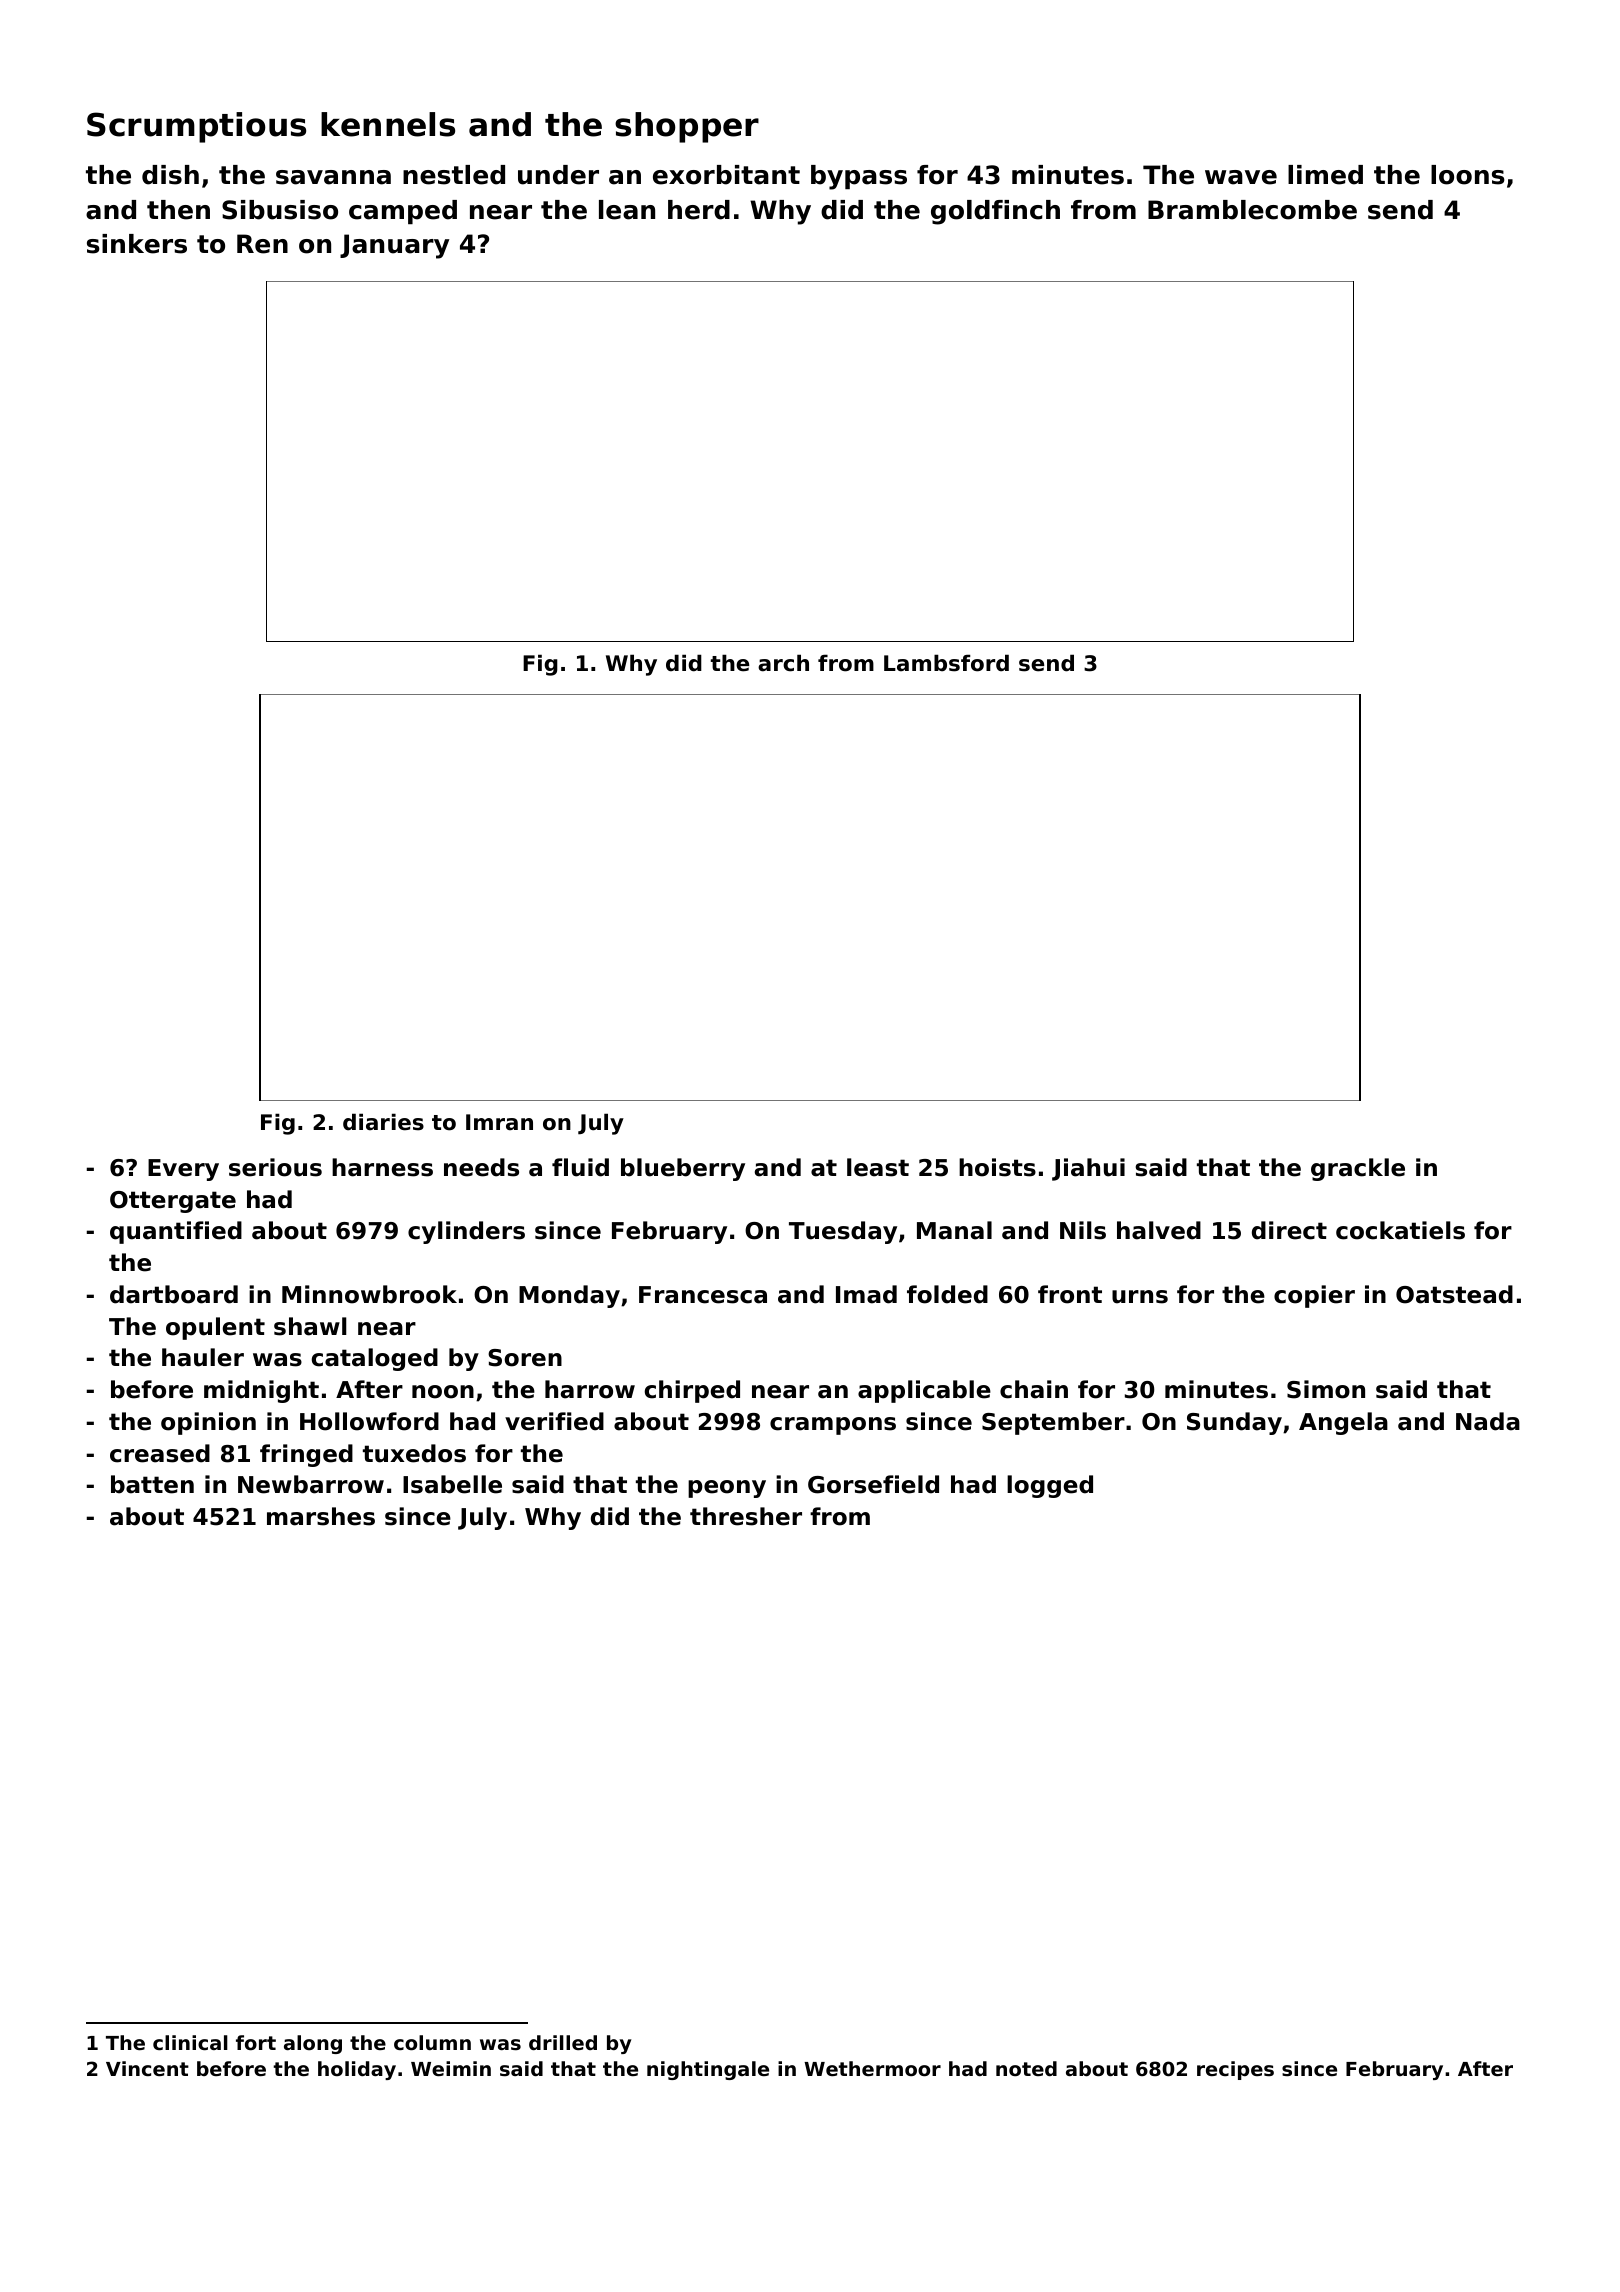 This document has width=1620, height=2292. I want to click on least, so click(878, 1167).
